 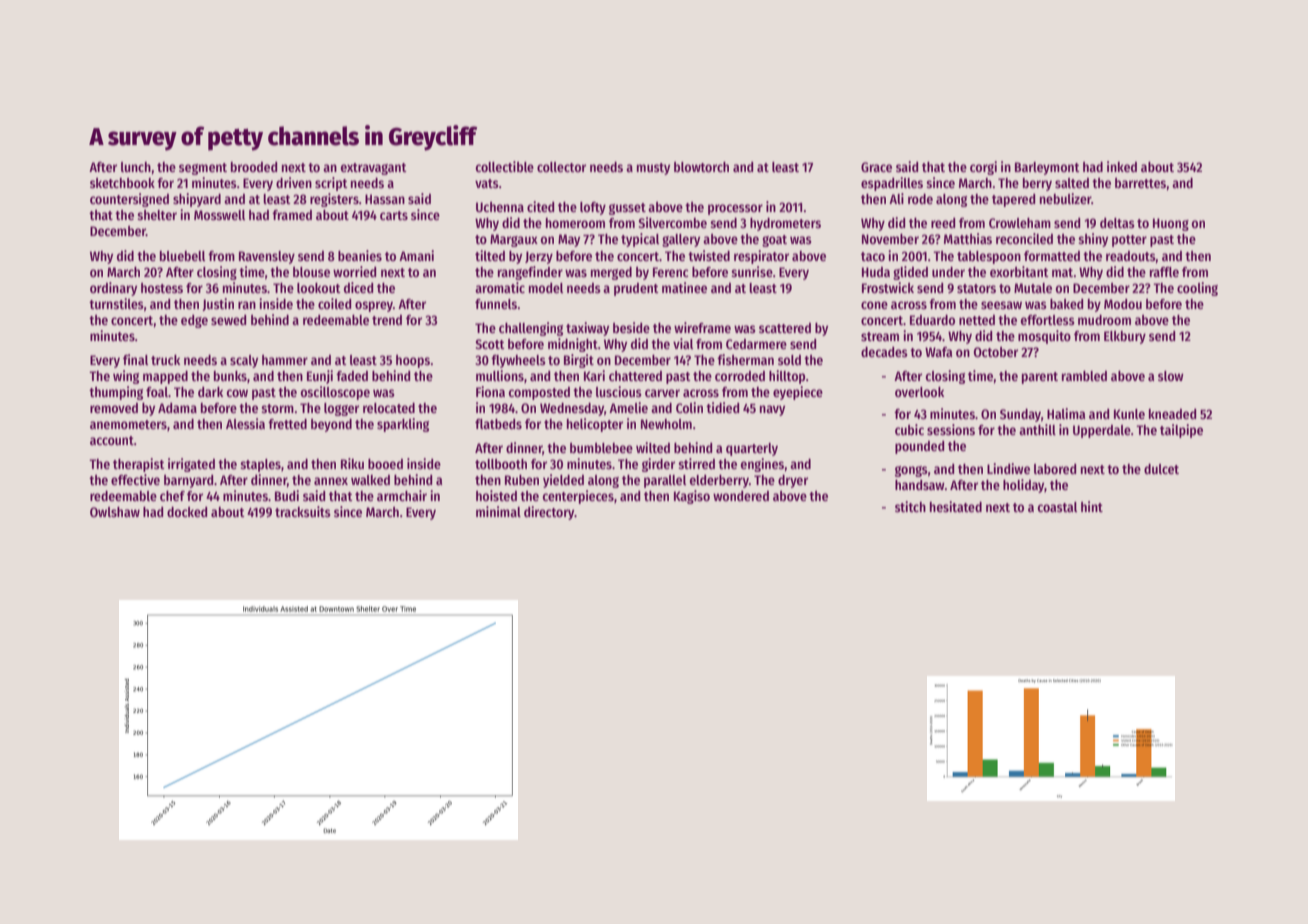 What do you see at coordinates (1122, 166) in the image?
I see `inked` at bounding box center [1122, 166].
